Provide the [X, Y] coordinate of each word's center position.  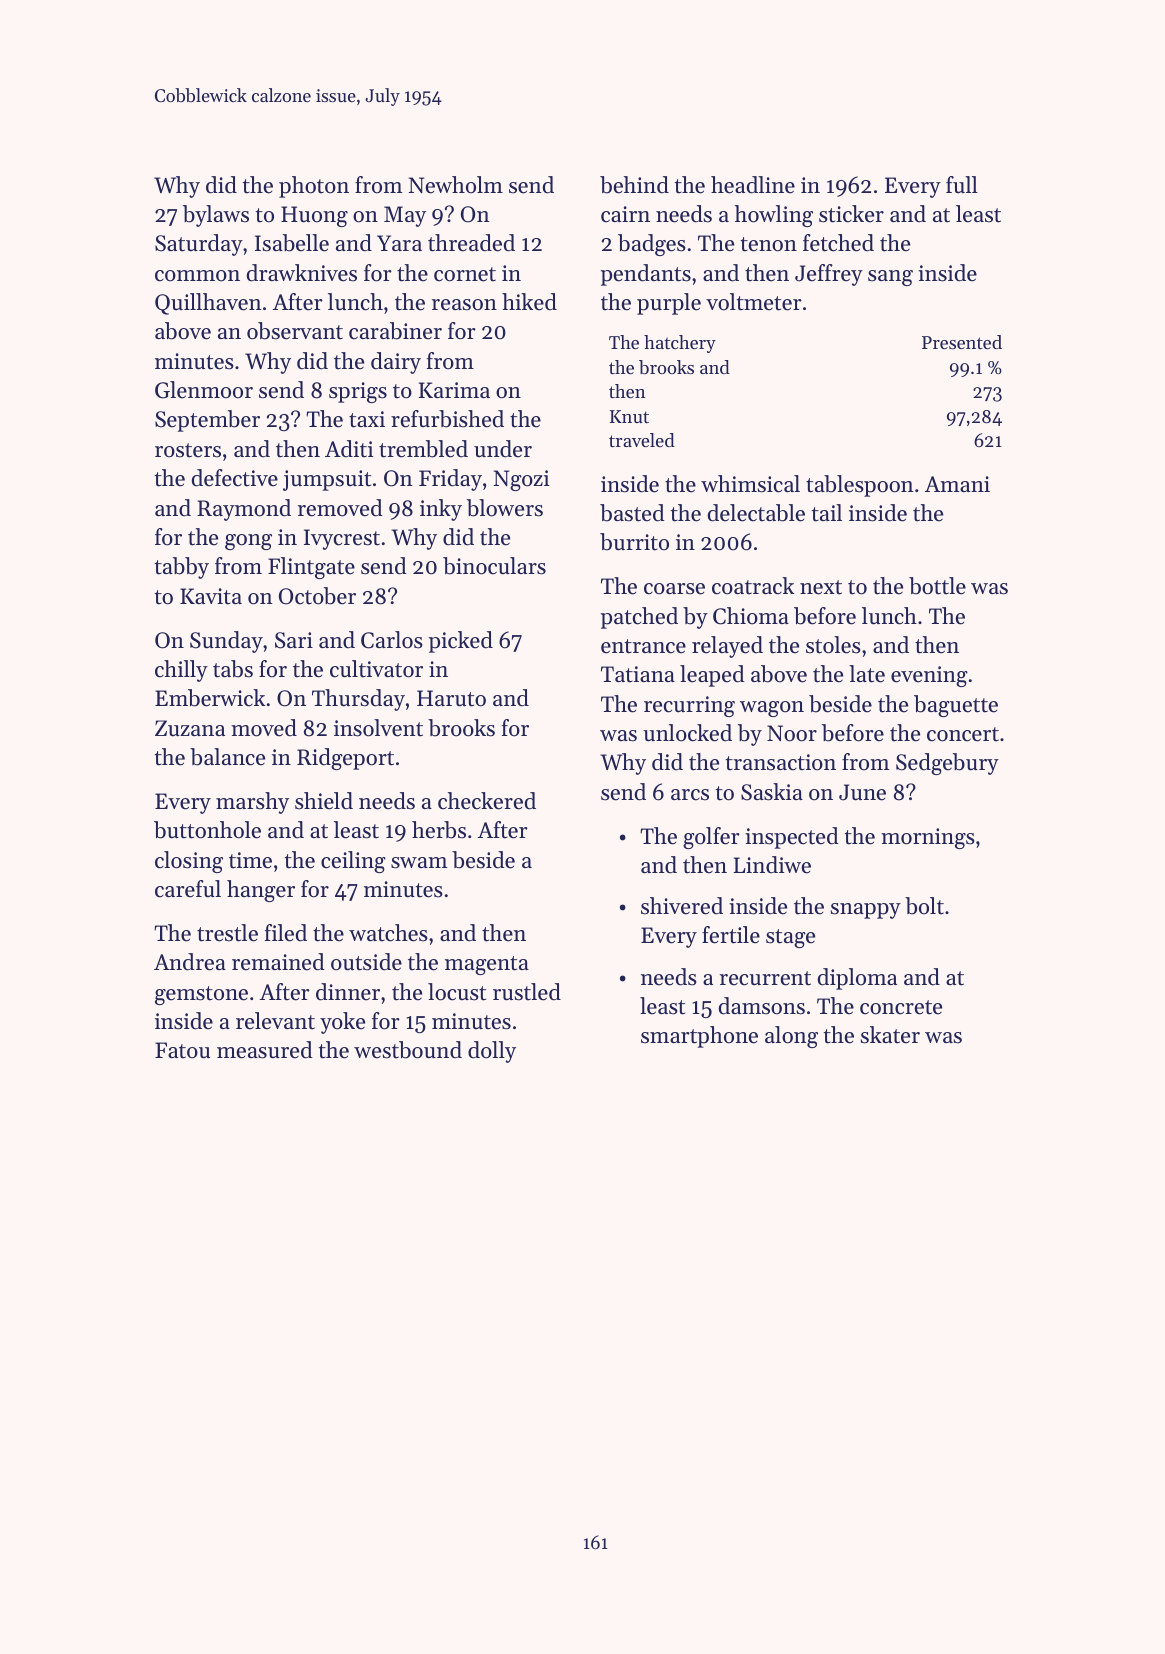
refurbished [447, 419]
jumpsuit [327, 480]
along [791, 1037]
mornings [928, 838]
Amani [957, 484]
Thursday [358, 700]
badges [652, 245]
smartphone [699, 1037]
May [405, 216]
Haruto [451, 698]
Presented [962, 342]
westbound [408, 1050]
